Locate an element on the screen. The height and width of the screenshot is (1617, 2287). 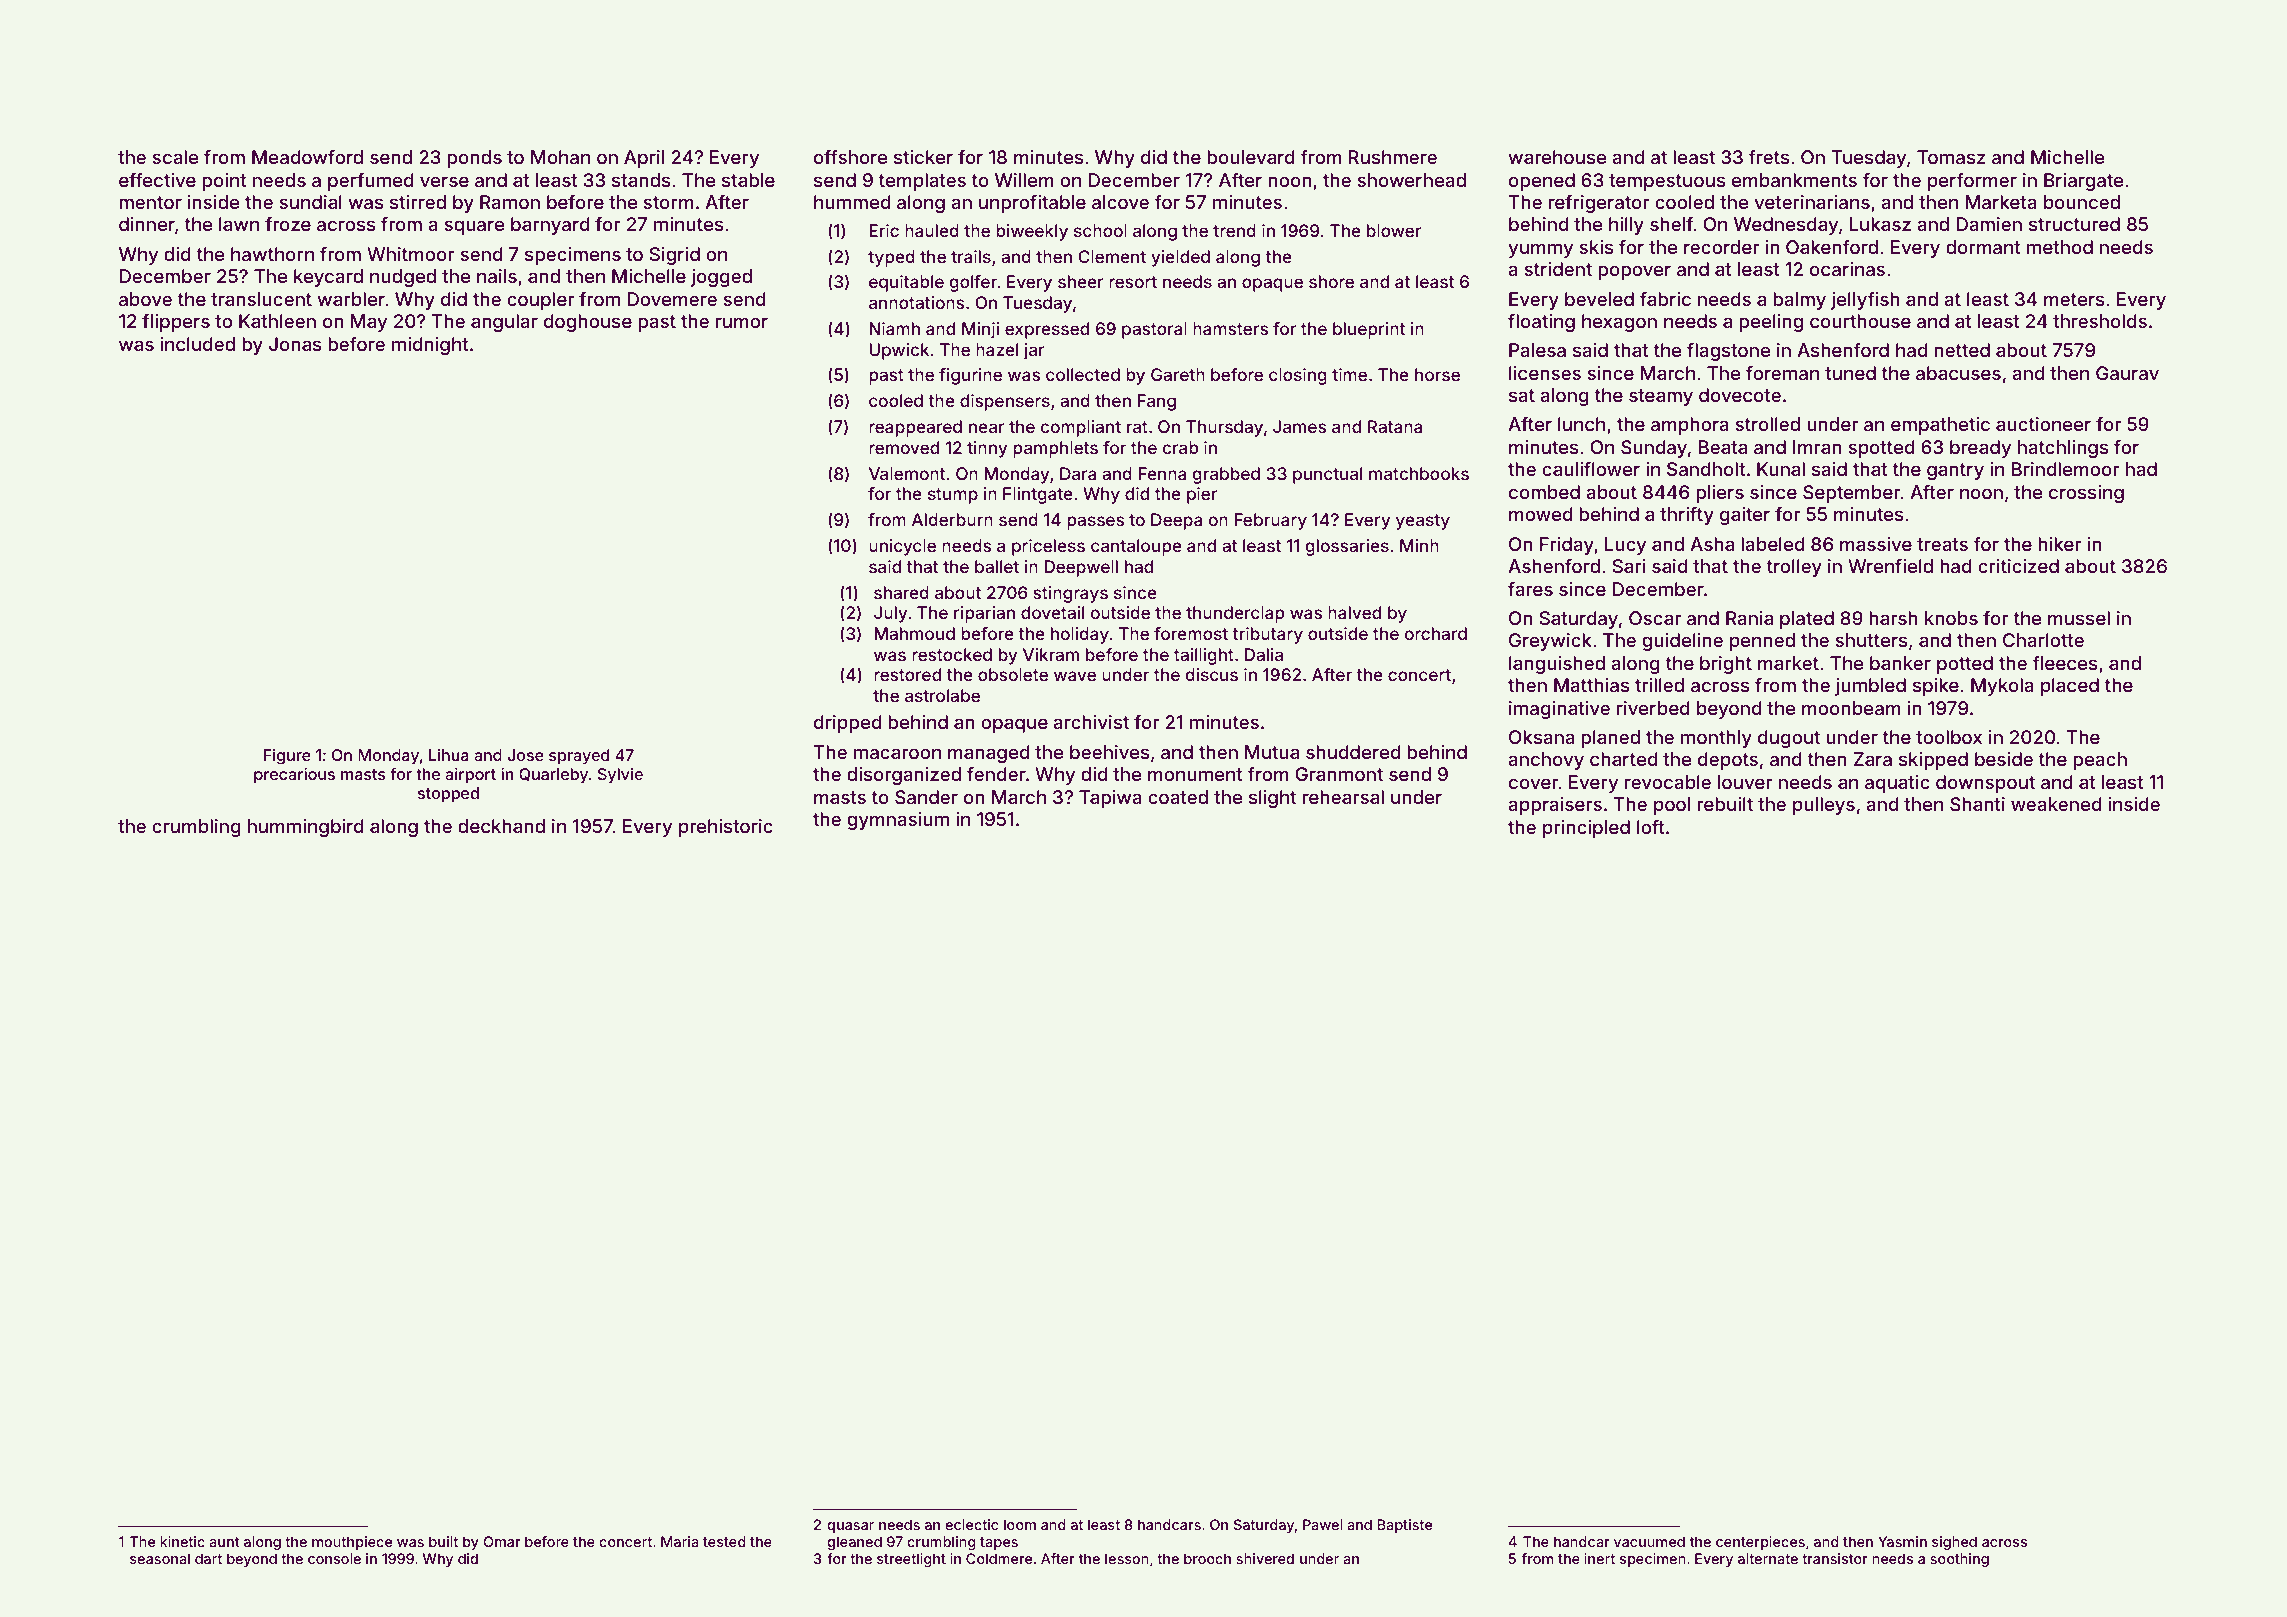
scale is located at coordinates (175, 157).
